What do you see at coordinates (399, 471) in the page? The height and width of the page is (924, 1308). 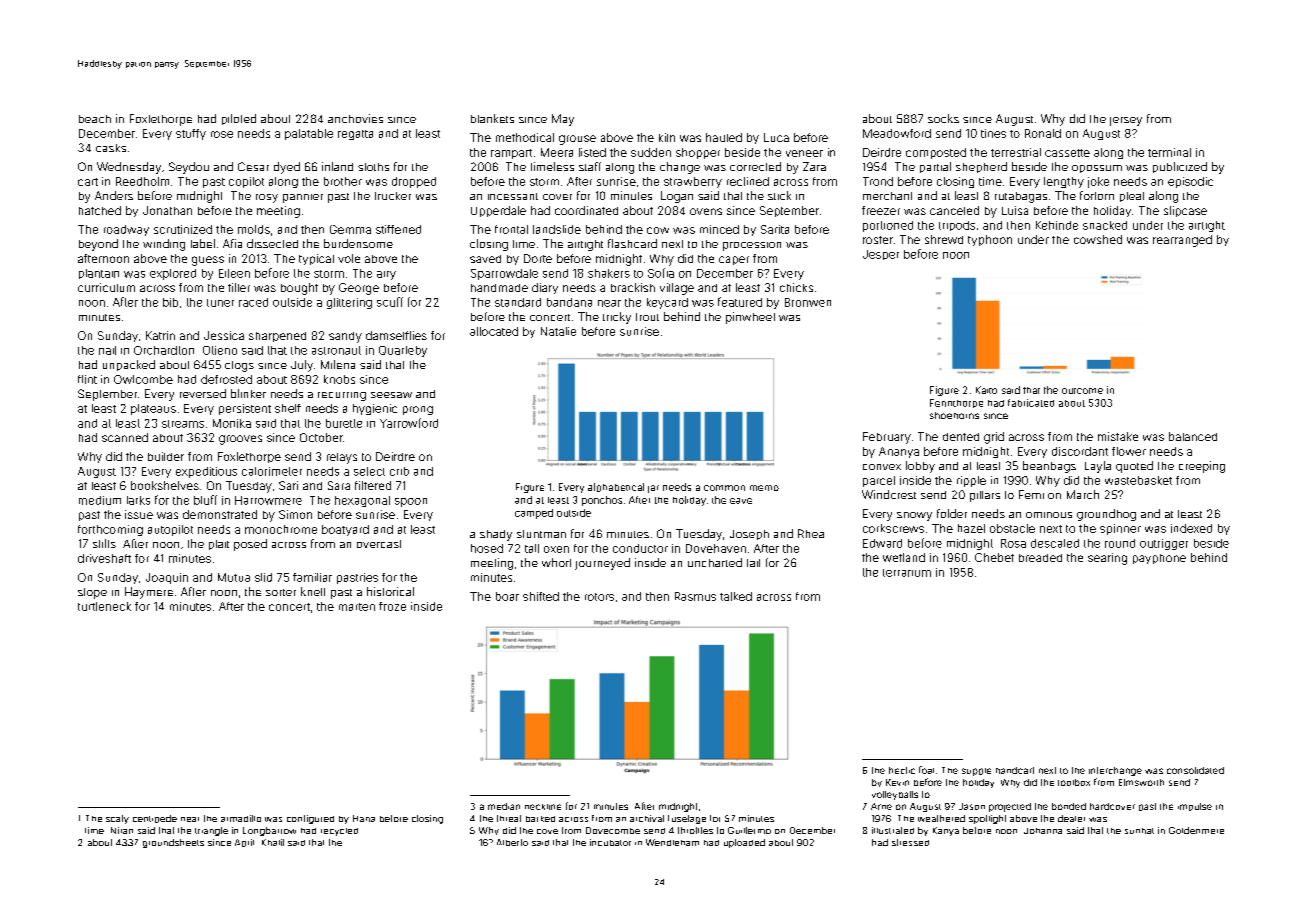 I see `crib` at bounding box center [399, 471].
